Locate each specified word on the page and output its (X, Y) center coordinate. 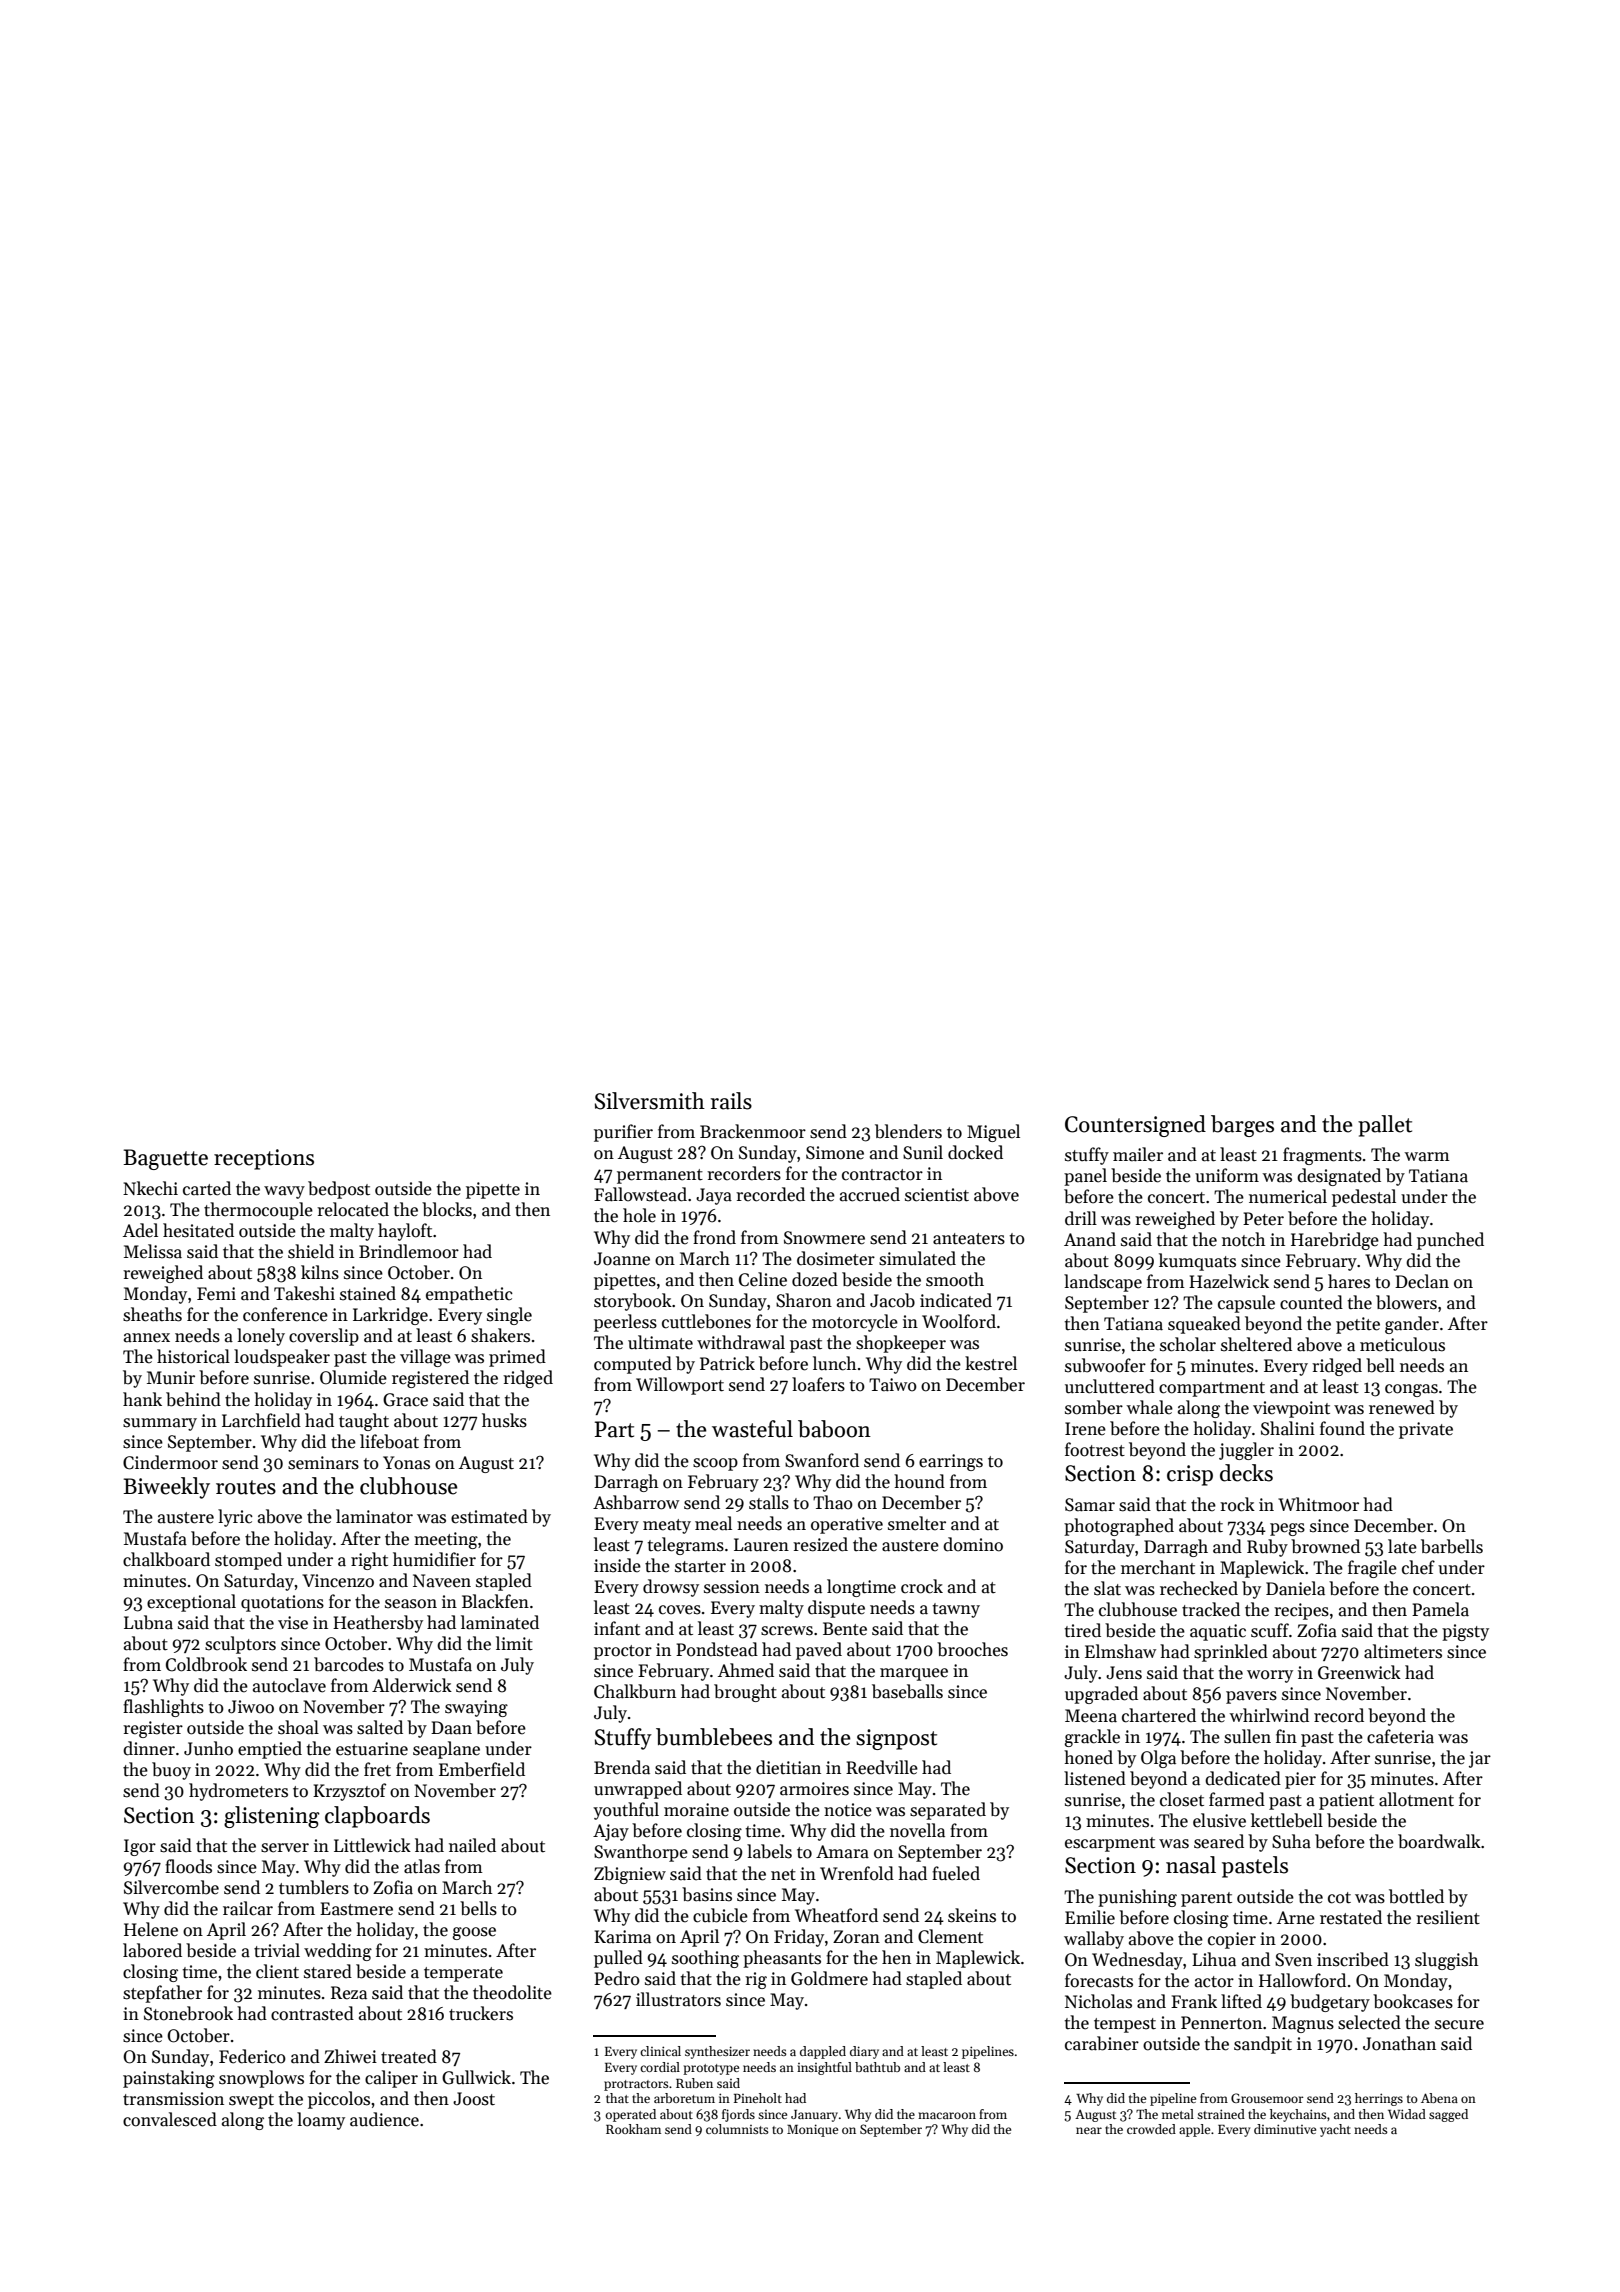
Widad (1407, 2114)
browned (1325, 1546)
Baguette (165, 1159)
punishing (1137, 1898)
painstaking (169, 2079)
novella (917, 1830)
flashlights (163, 1708)
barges (1242, 1126)
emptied (270, 1750)
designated (1339, 1177)
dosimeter (836, 1258)
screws (787, 1631)
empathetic (469, 1295)
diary (864, 2052)
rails (731, 1101)
